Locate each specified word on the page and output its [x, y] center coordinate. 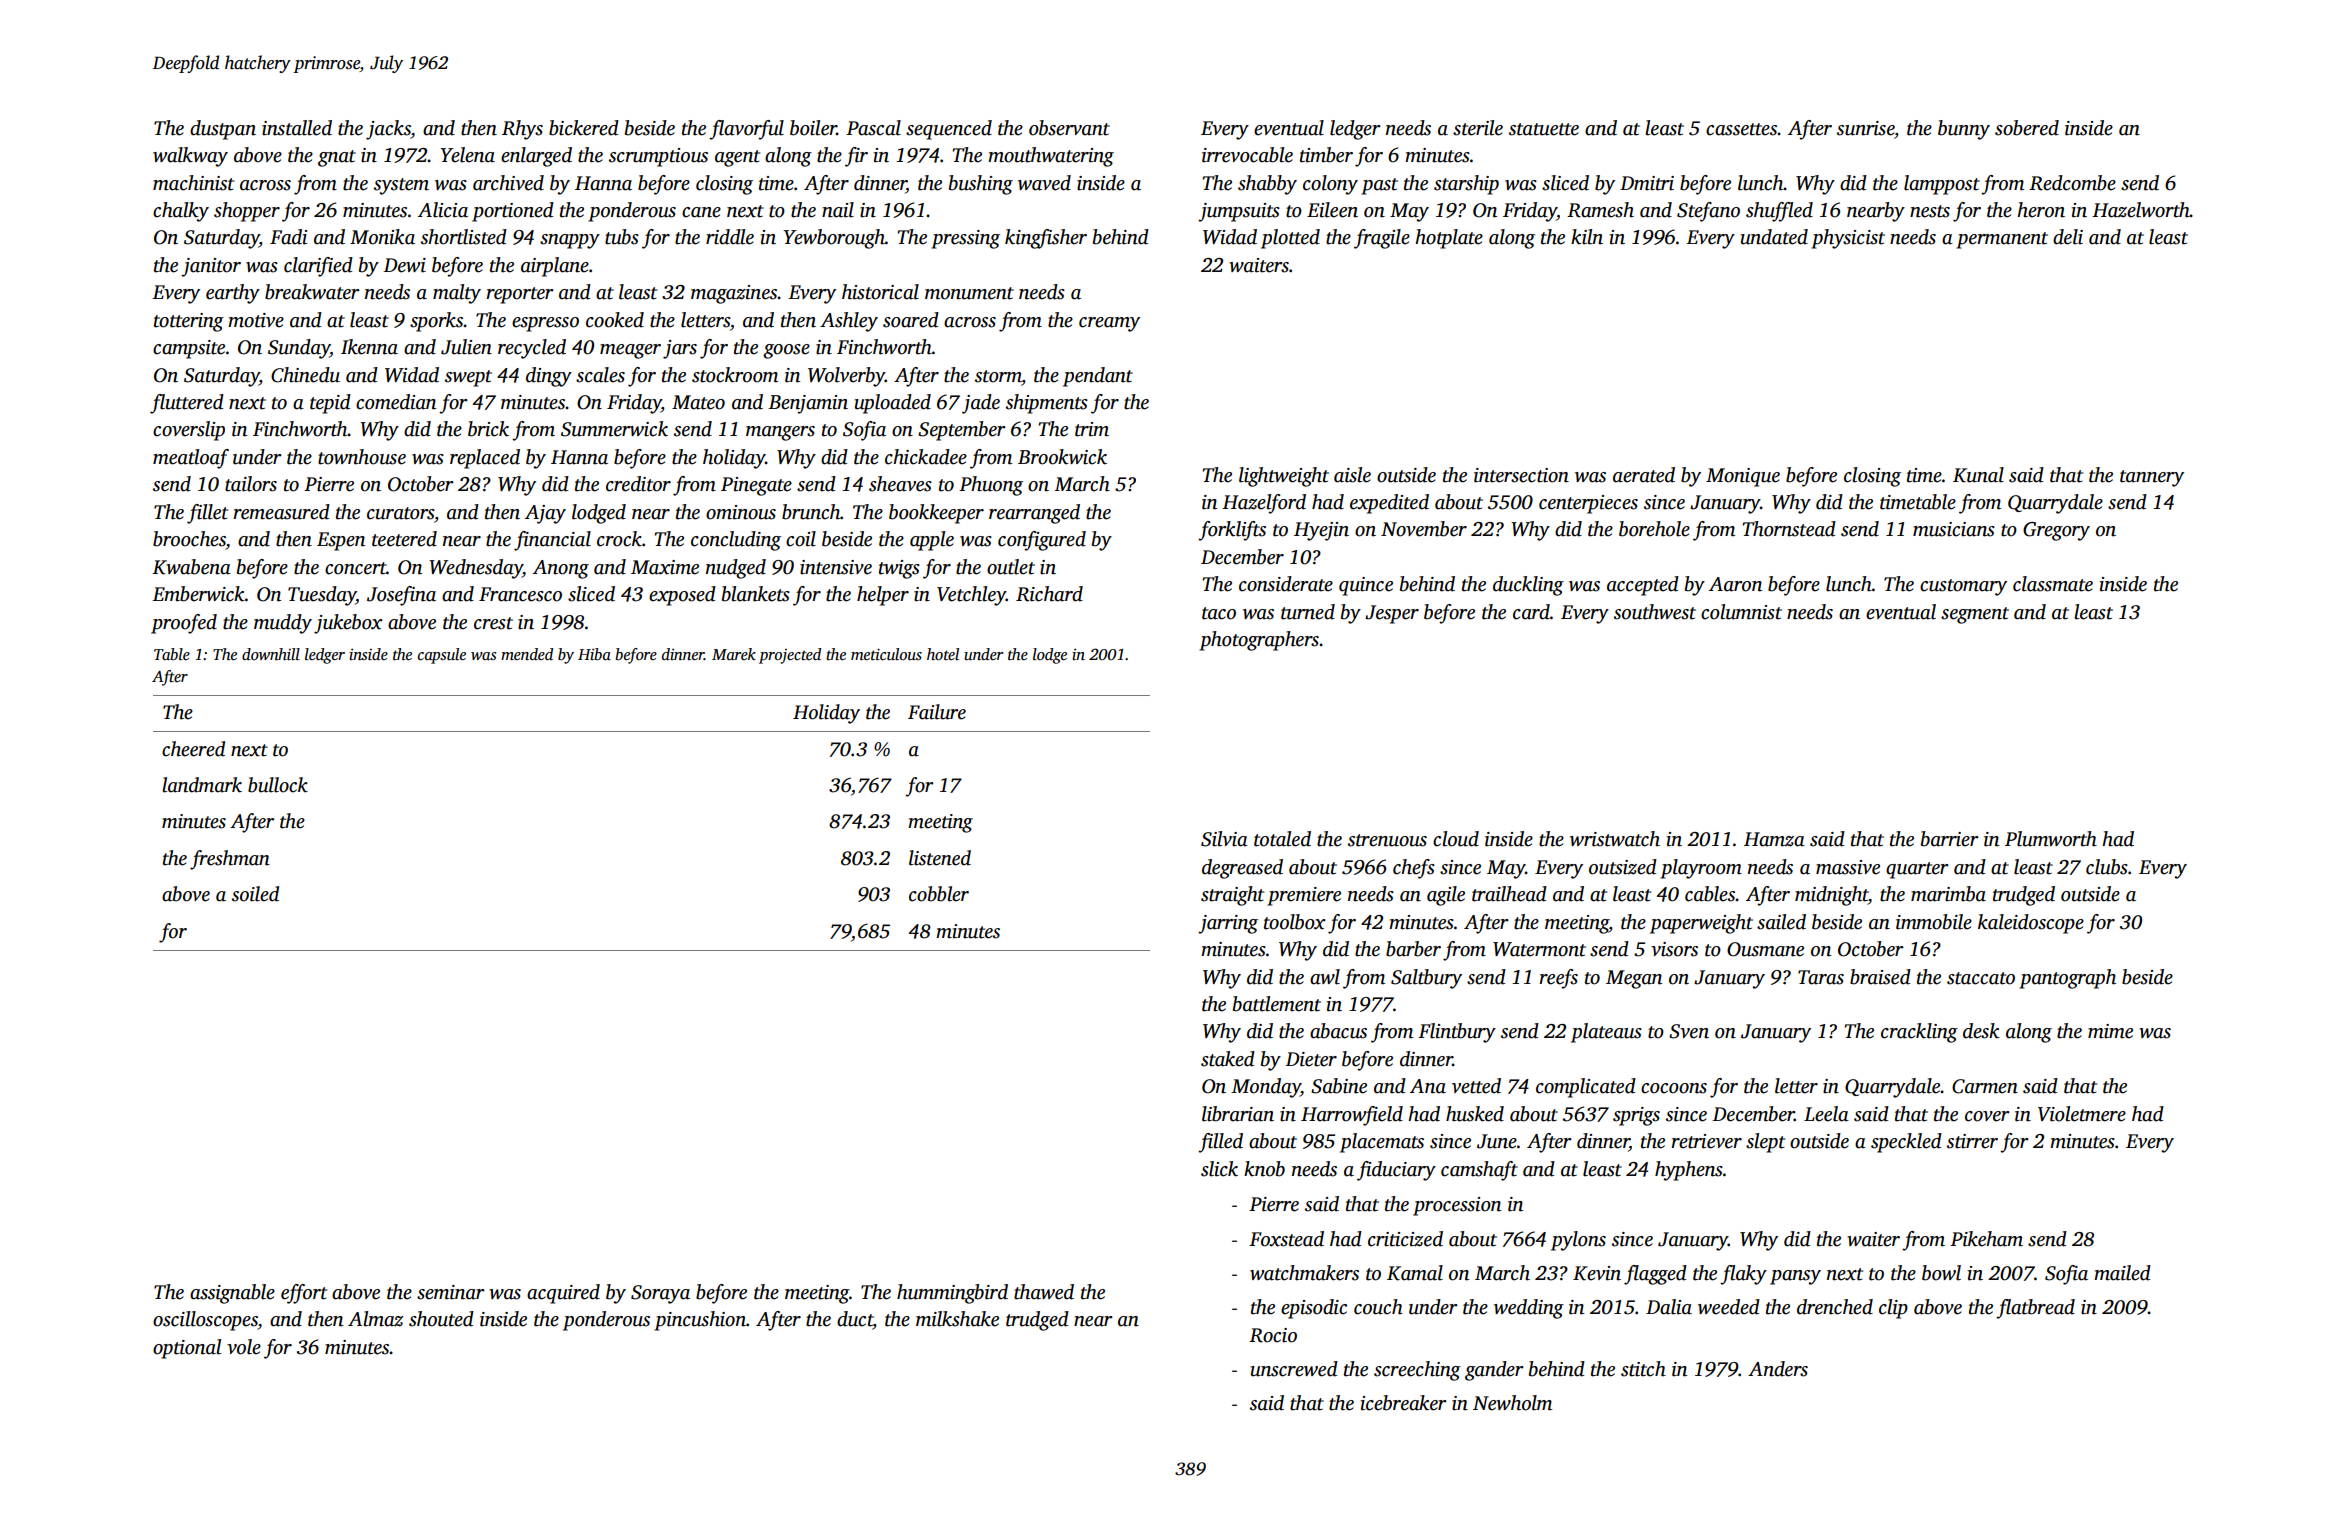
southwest [1655, 612]
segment [1975, 615]
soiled [255, 894]
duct [855, 1320]
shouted [441, 1319]
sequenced [949, 130]
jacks [388, 130]
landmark [202, 785]
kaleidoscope [2031, 924]
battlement [1277, 1004]
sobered [2027, 128]
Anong [561, 569]
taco [1219, 613]
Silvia [1224, 839]
